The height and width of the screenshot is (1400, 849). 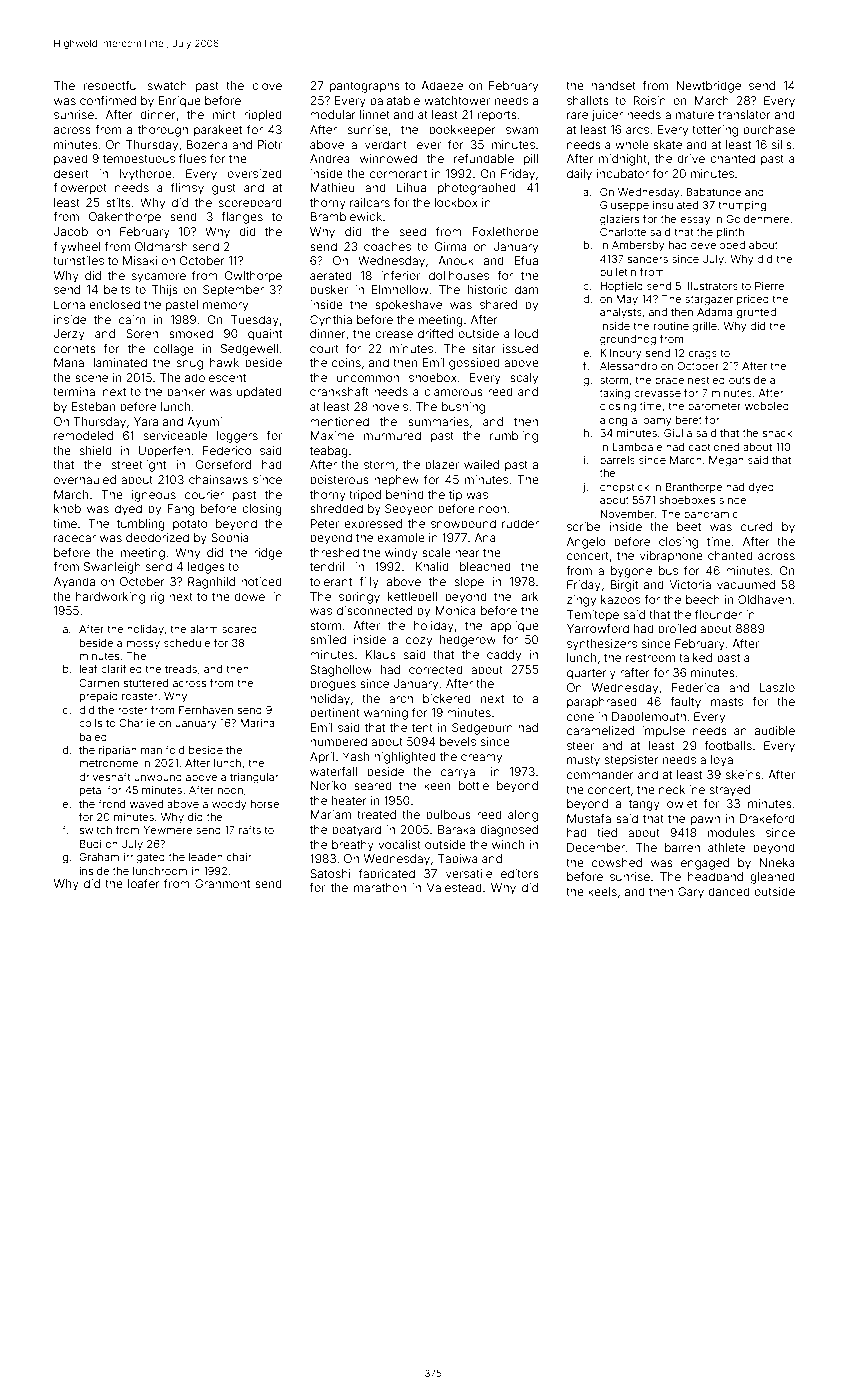 I want to click on Esteban, so click(x=93, y=406).
